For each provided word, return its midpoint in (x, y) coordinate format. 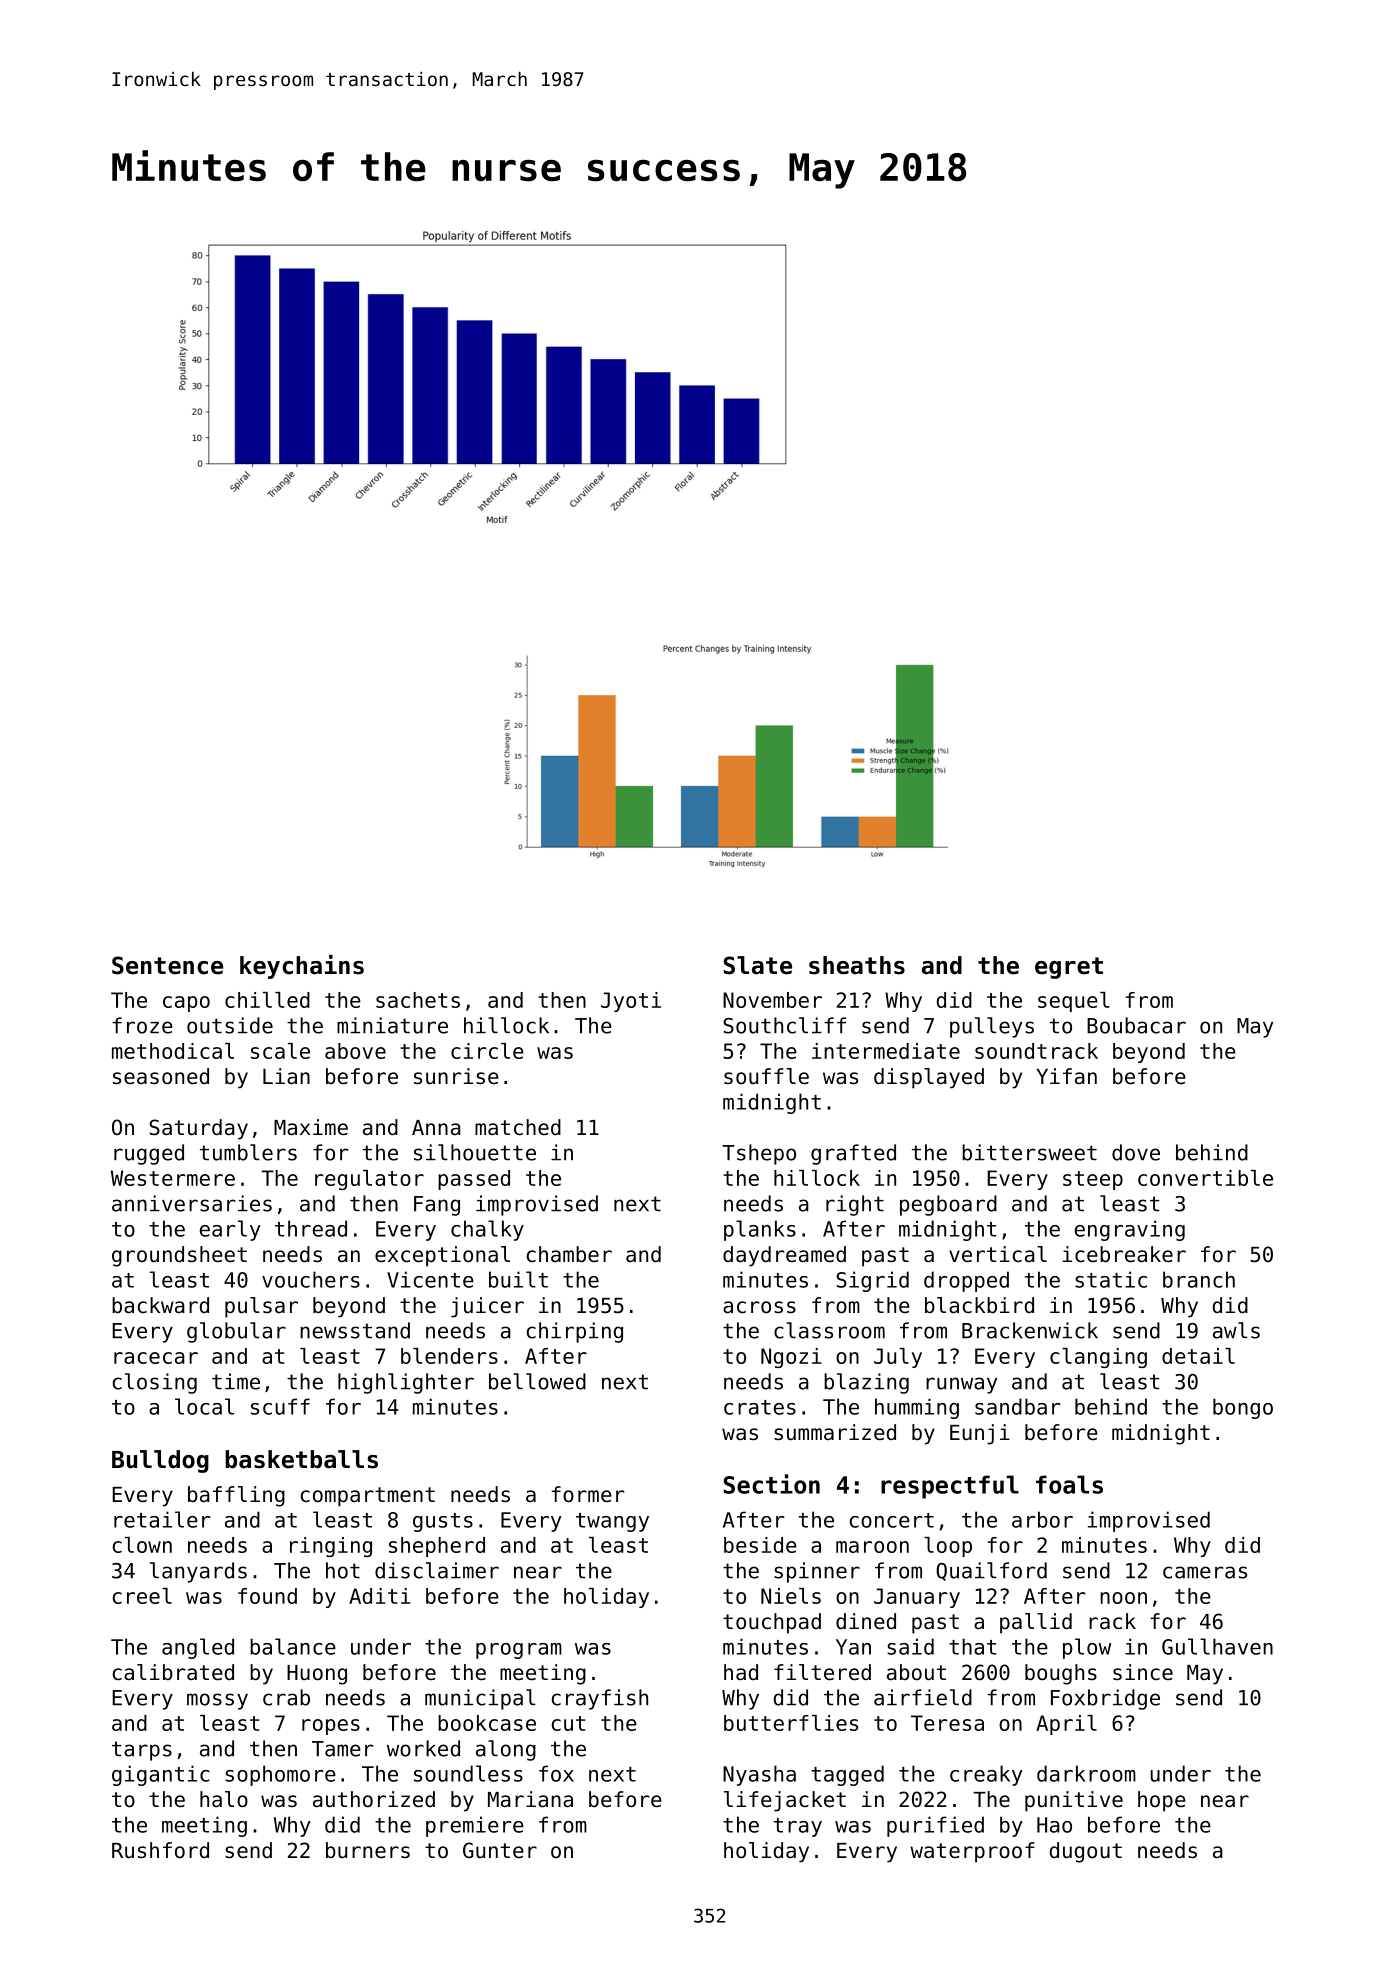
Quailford (991, 1571)
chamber (569, 1254)
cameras (1205, 1572)
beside (760, 1545)
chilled (267, 1000)
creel (142, 1596)
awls (1236, 1330)
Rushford (160, 1850)
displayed (929, 1078)
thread (311, 1228)
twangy (612, 1522)
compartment (368, 1497)
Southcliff (784, 1025)
